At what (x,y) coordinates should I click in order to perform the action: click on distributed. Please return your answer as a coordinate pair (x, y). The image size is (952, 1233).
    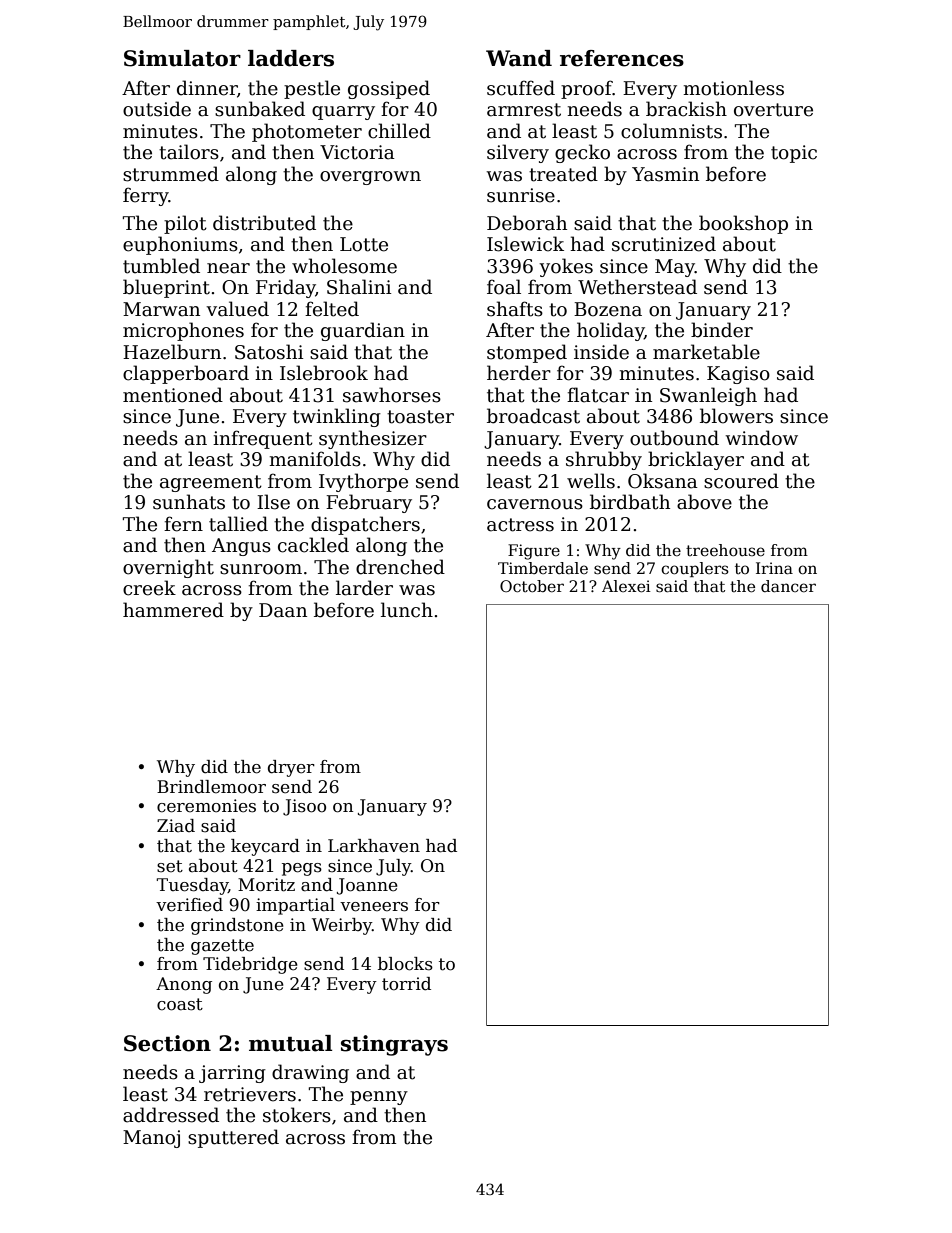
    Looking at the image, I should click on (264, 223).
